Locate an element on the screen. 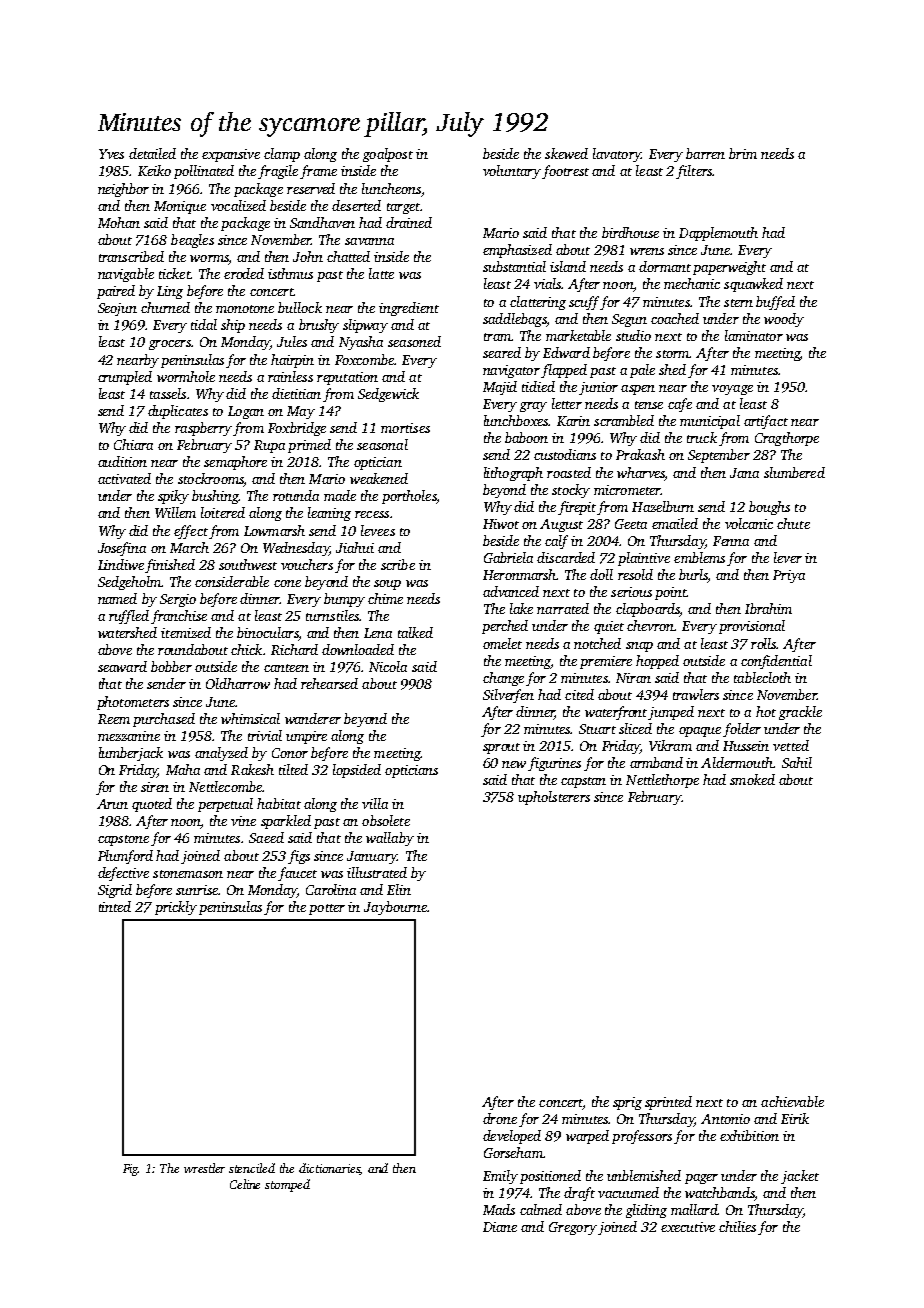 The width and height of the screenshot is (924, 1308). drone is located at coordinates (500, 1118).
